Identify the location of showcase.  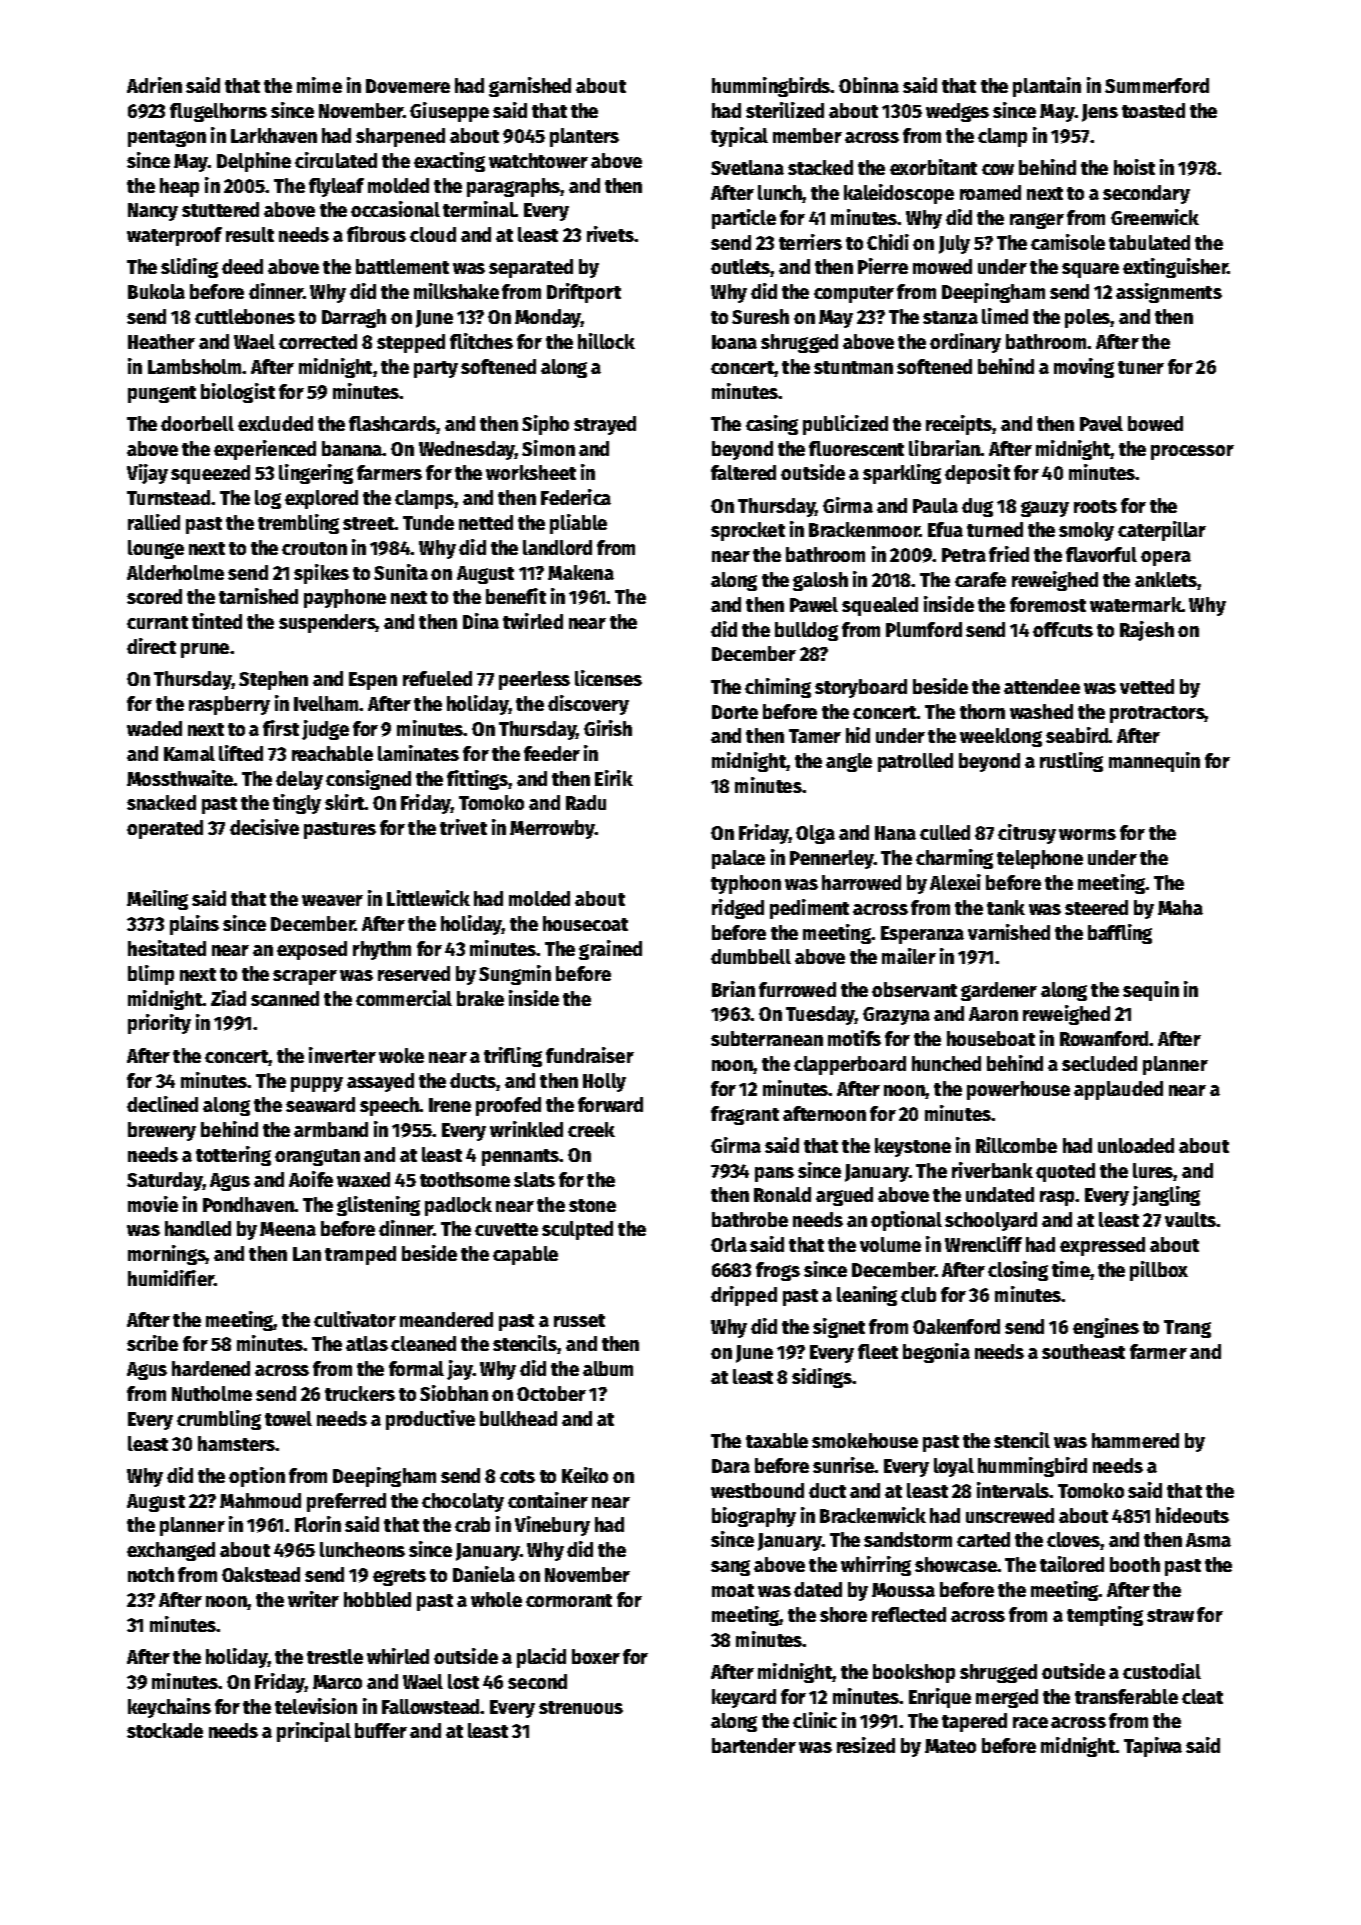
(956, 1564).
